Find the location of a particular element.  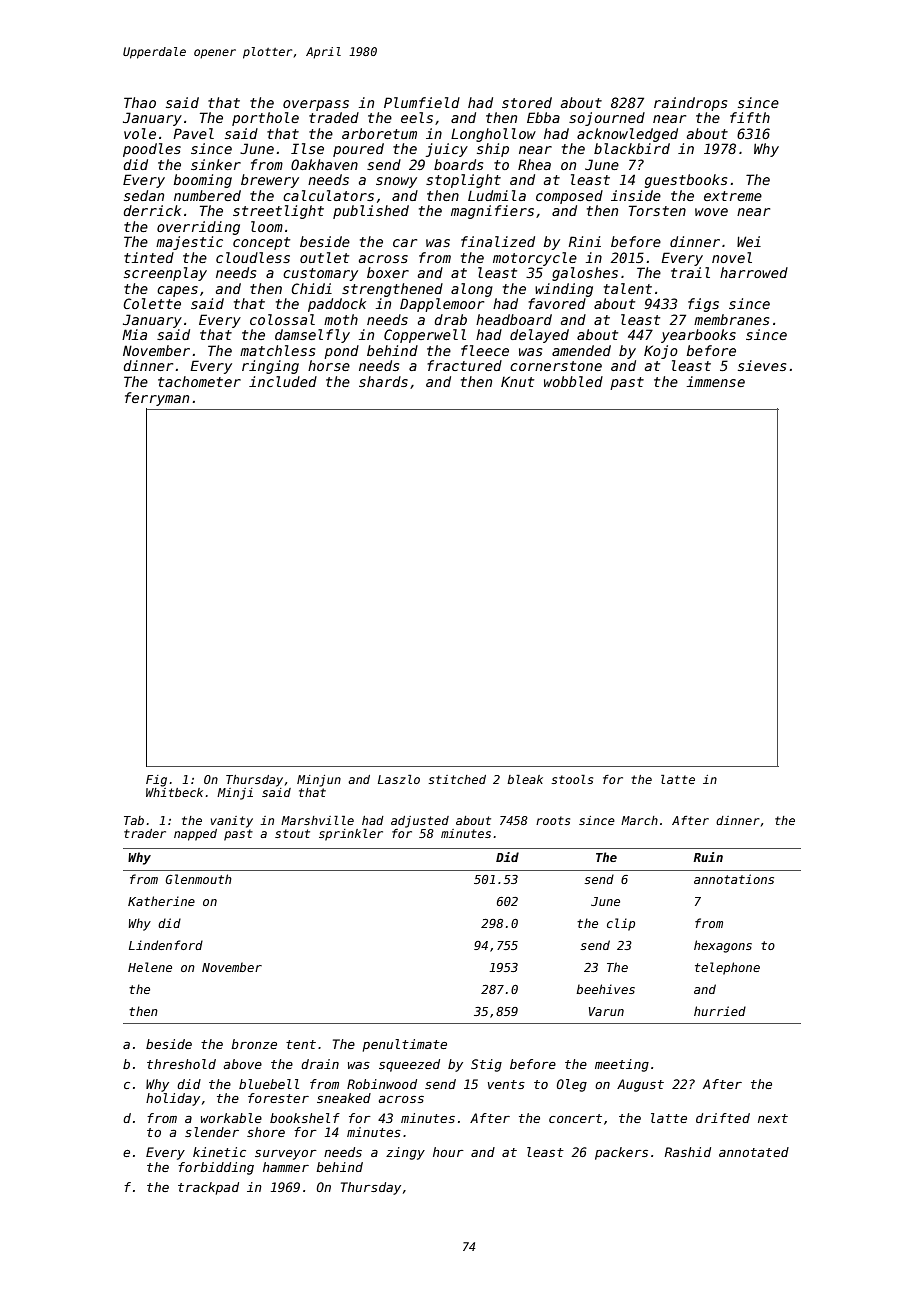

sprinkler is located at coordinates (351, 835).
